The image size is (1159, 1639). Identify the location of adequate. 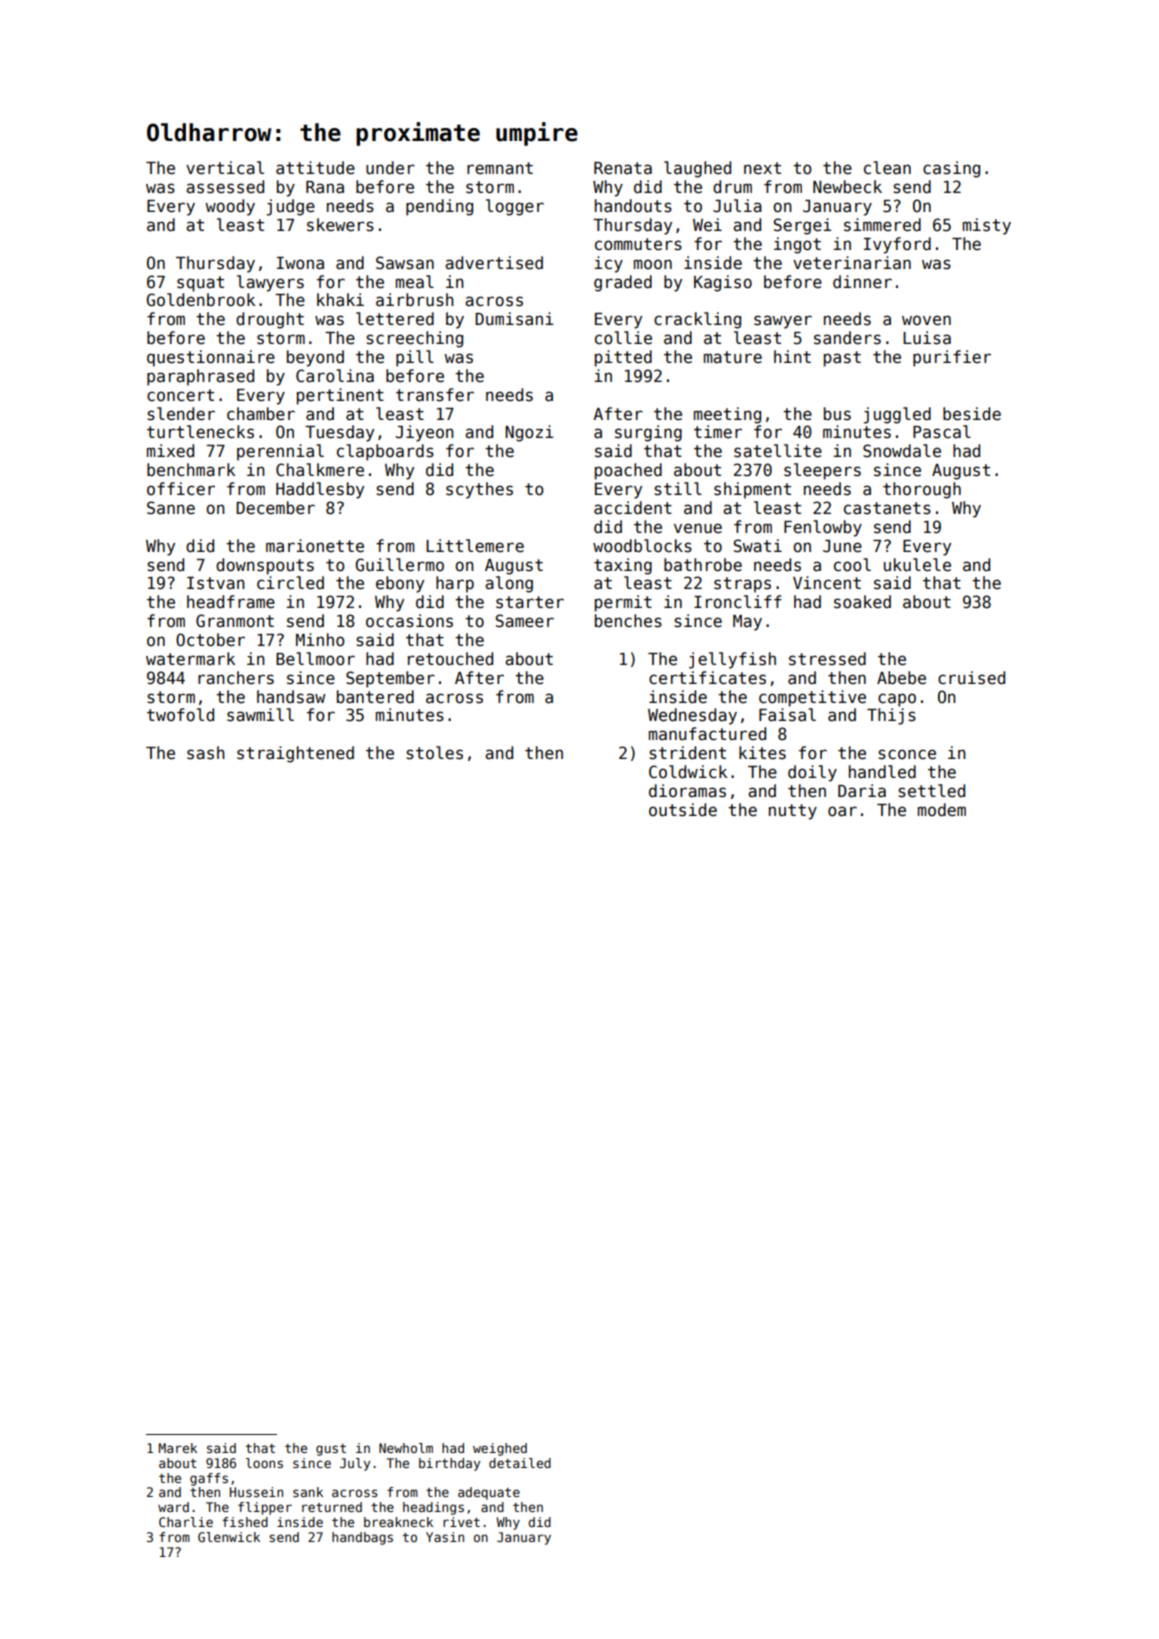
(489, 1493).
